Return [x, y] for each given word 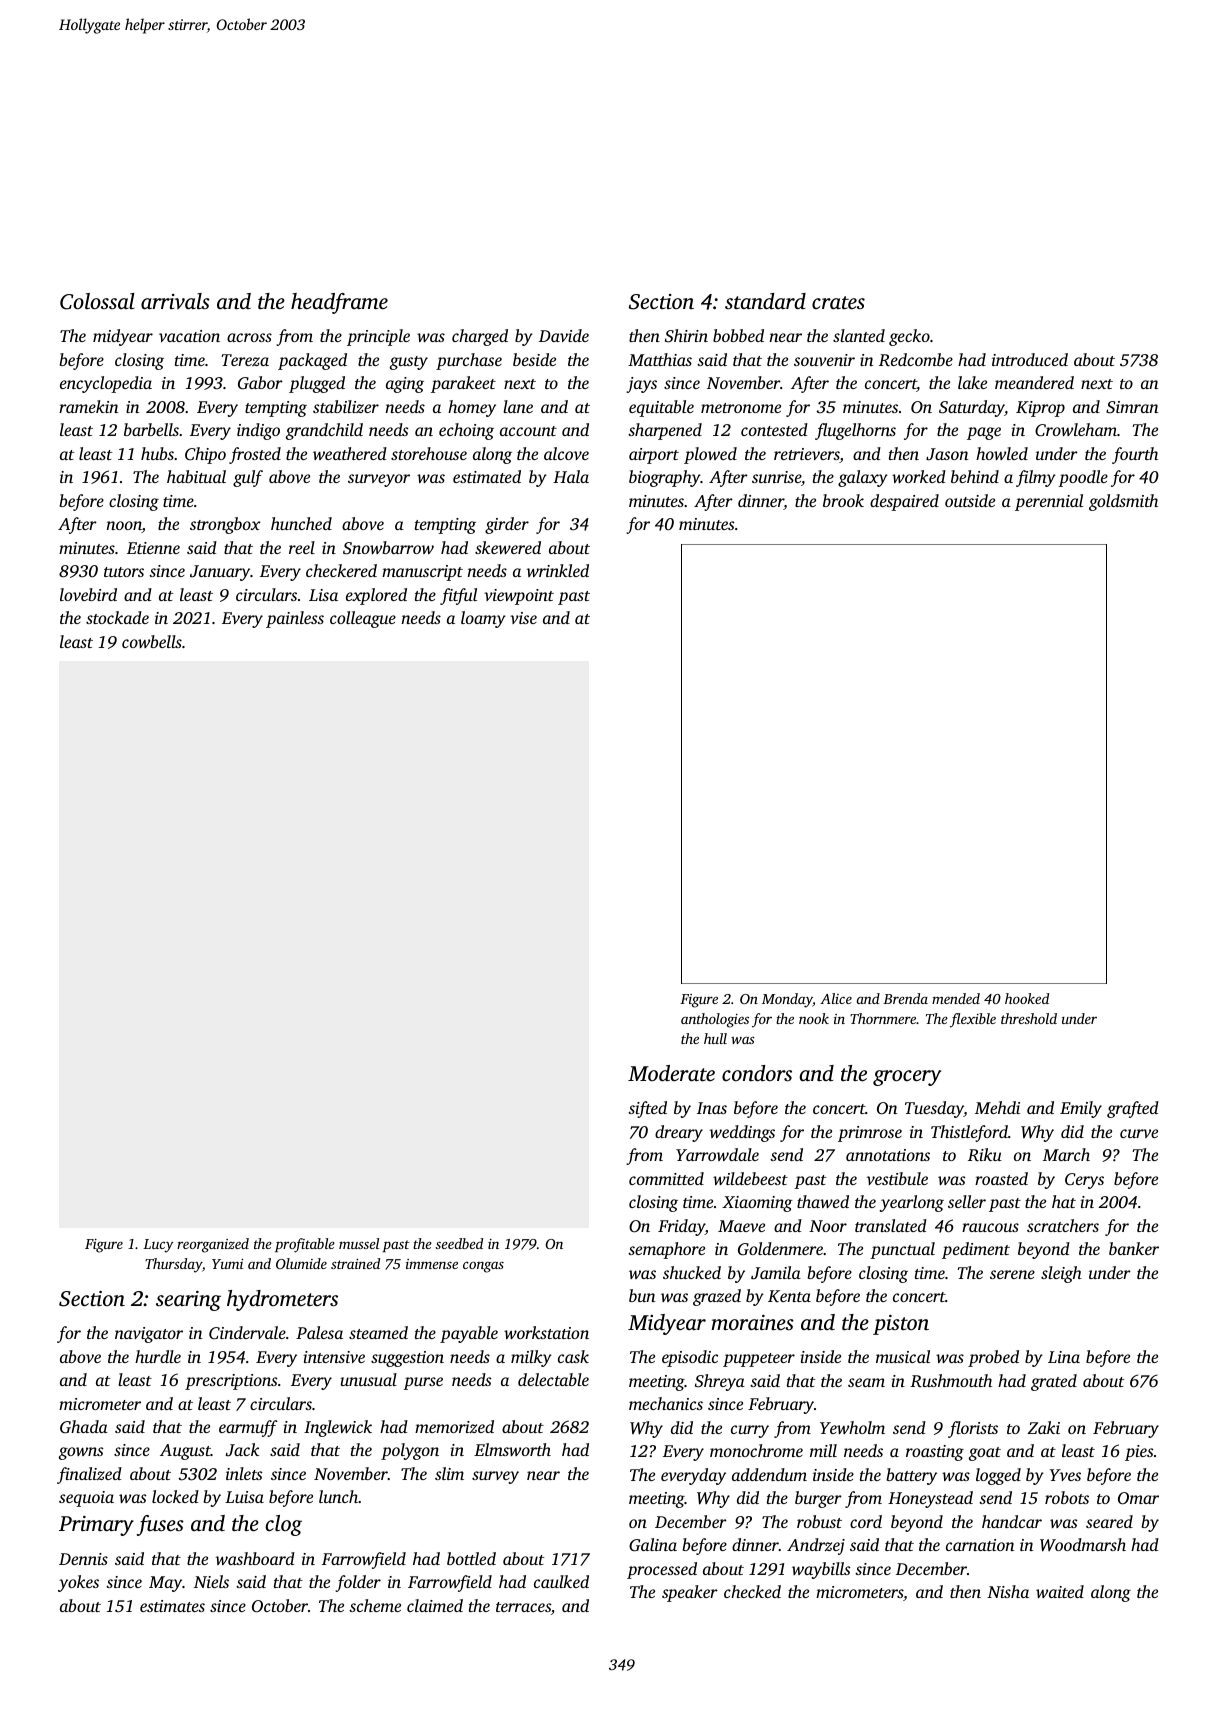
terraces [523, 1607]
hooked [1027, 998]
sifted [647, 1109]
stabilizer [346, 406]
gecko [909, 337]
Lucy [158, 1246]
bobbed [738, 335]
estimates [172, 1606]
